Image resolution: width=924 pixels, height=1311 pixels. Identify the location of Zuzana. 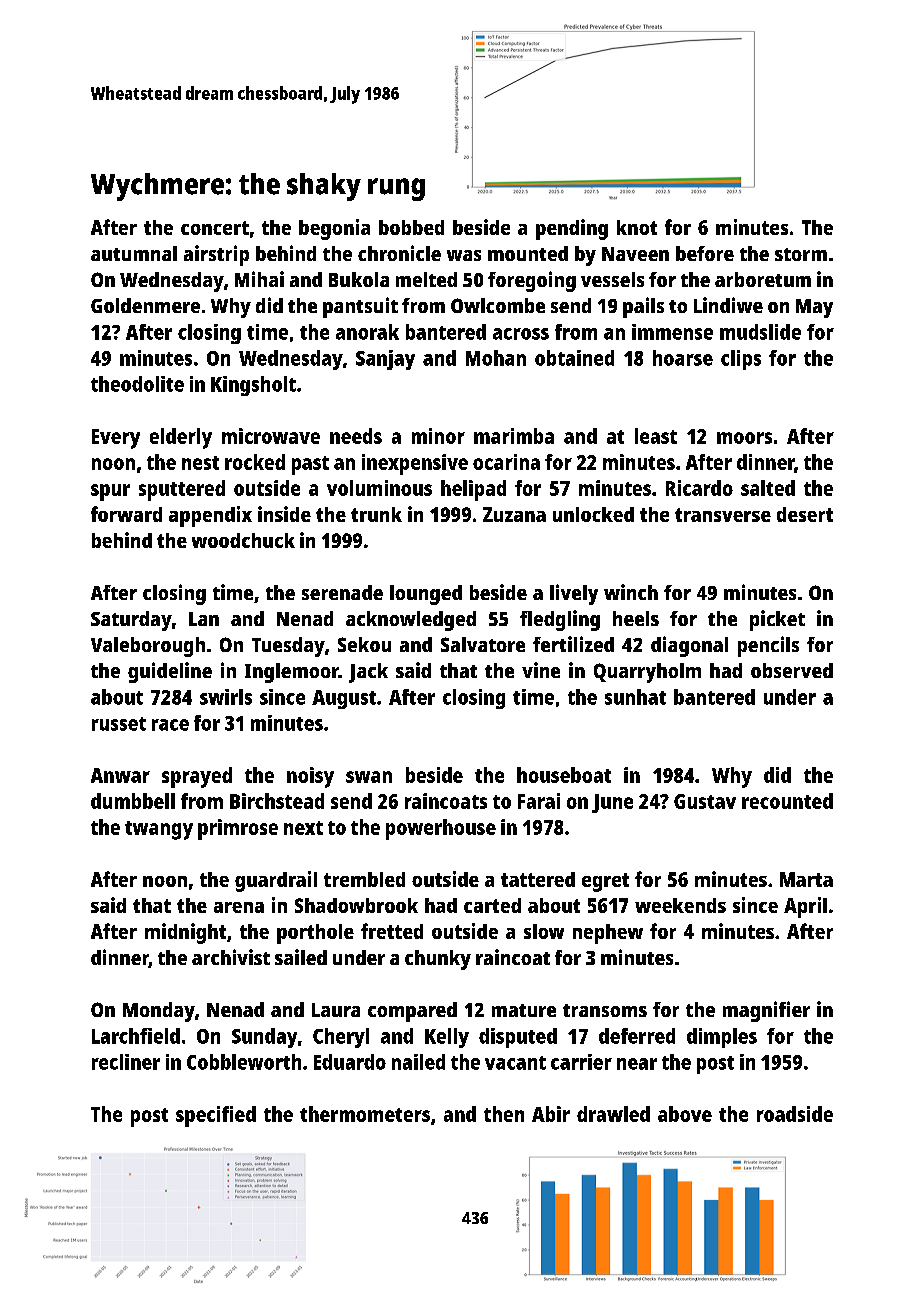
(514, 514).
